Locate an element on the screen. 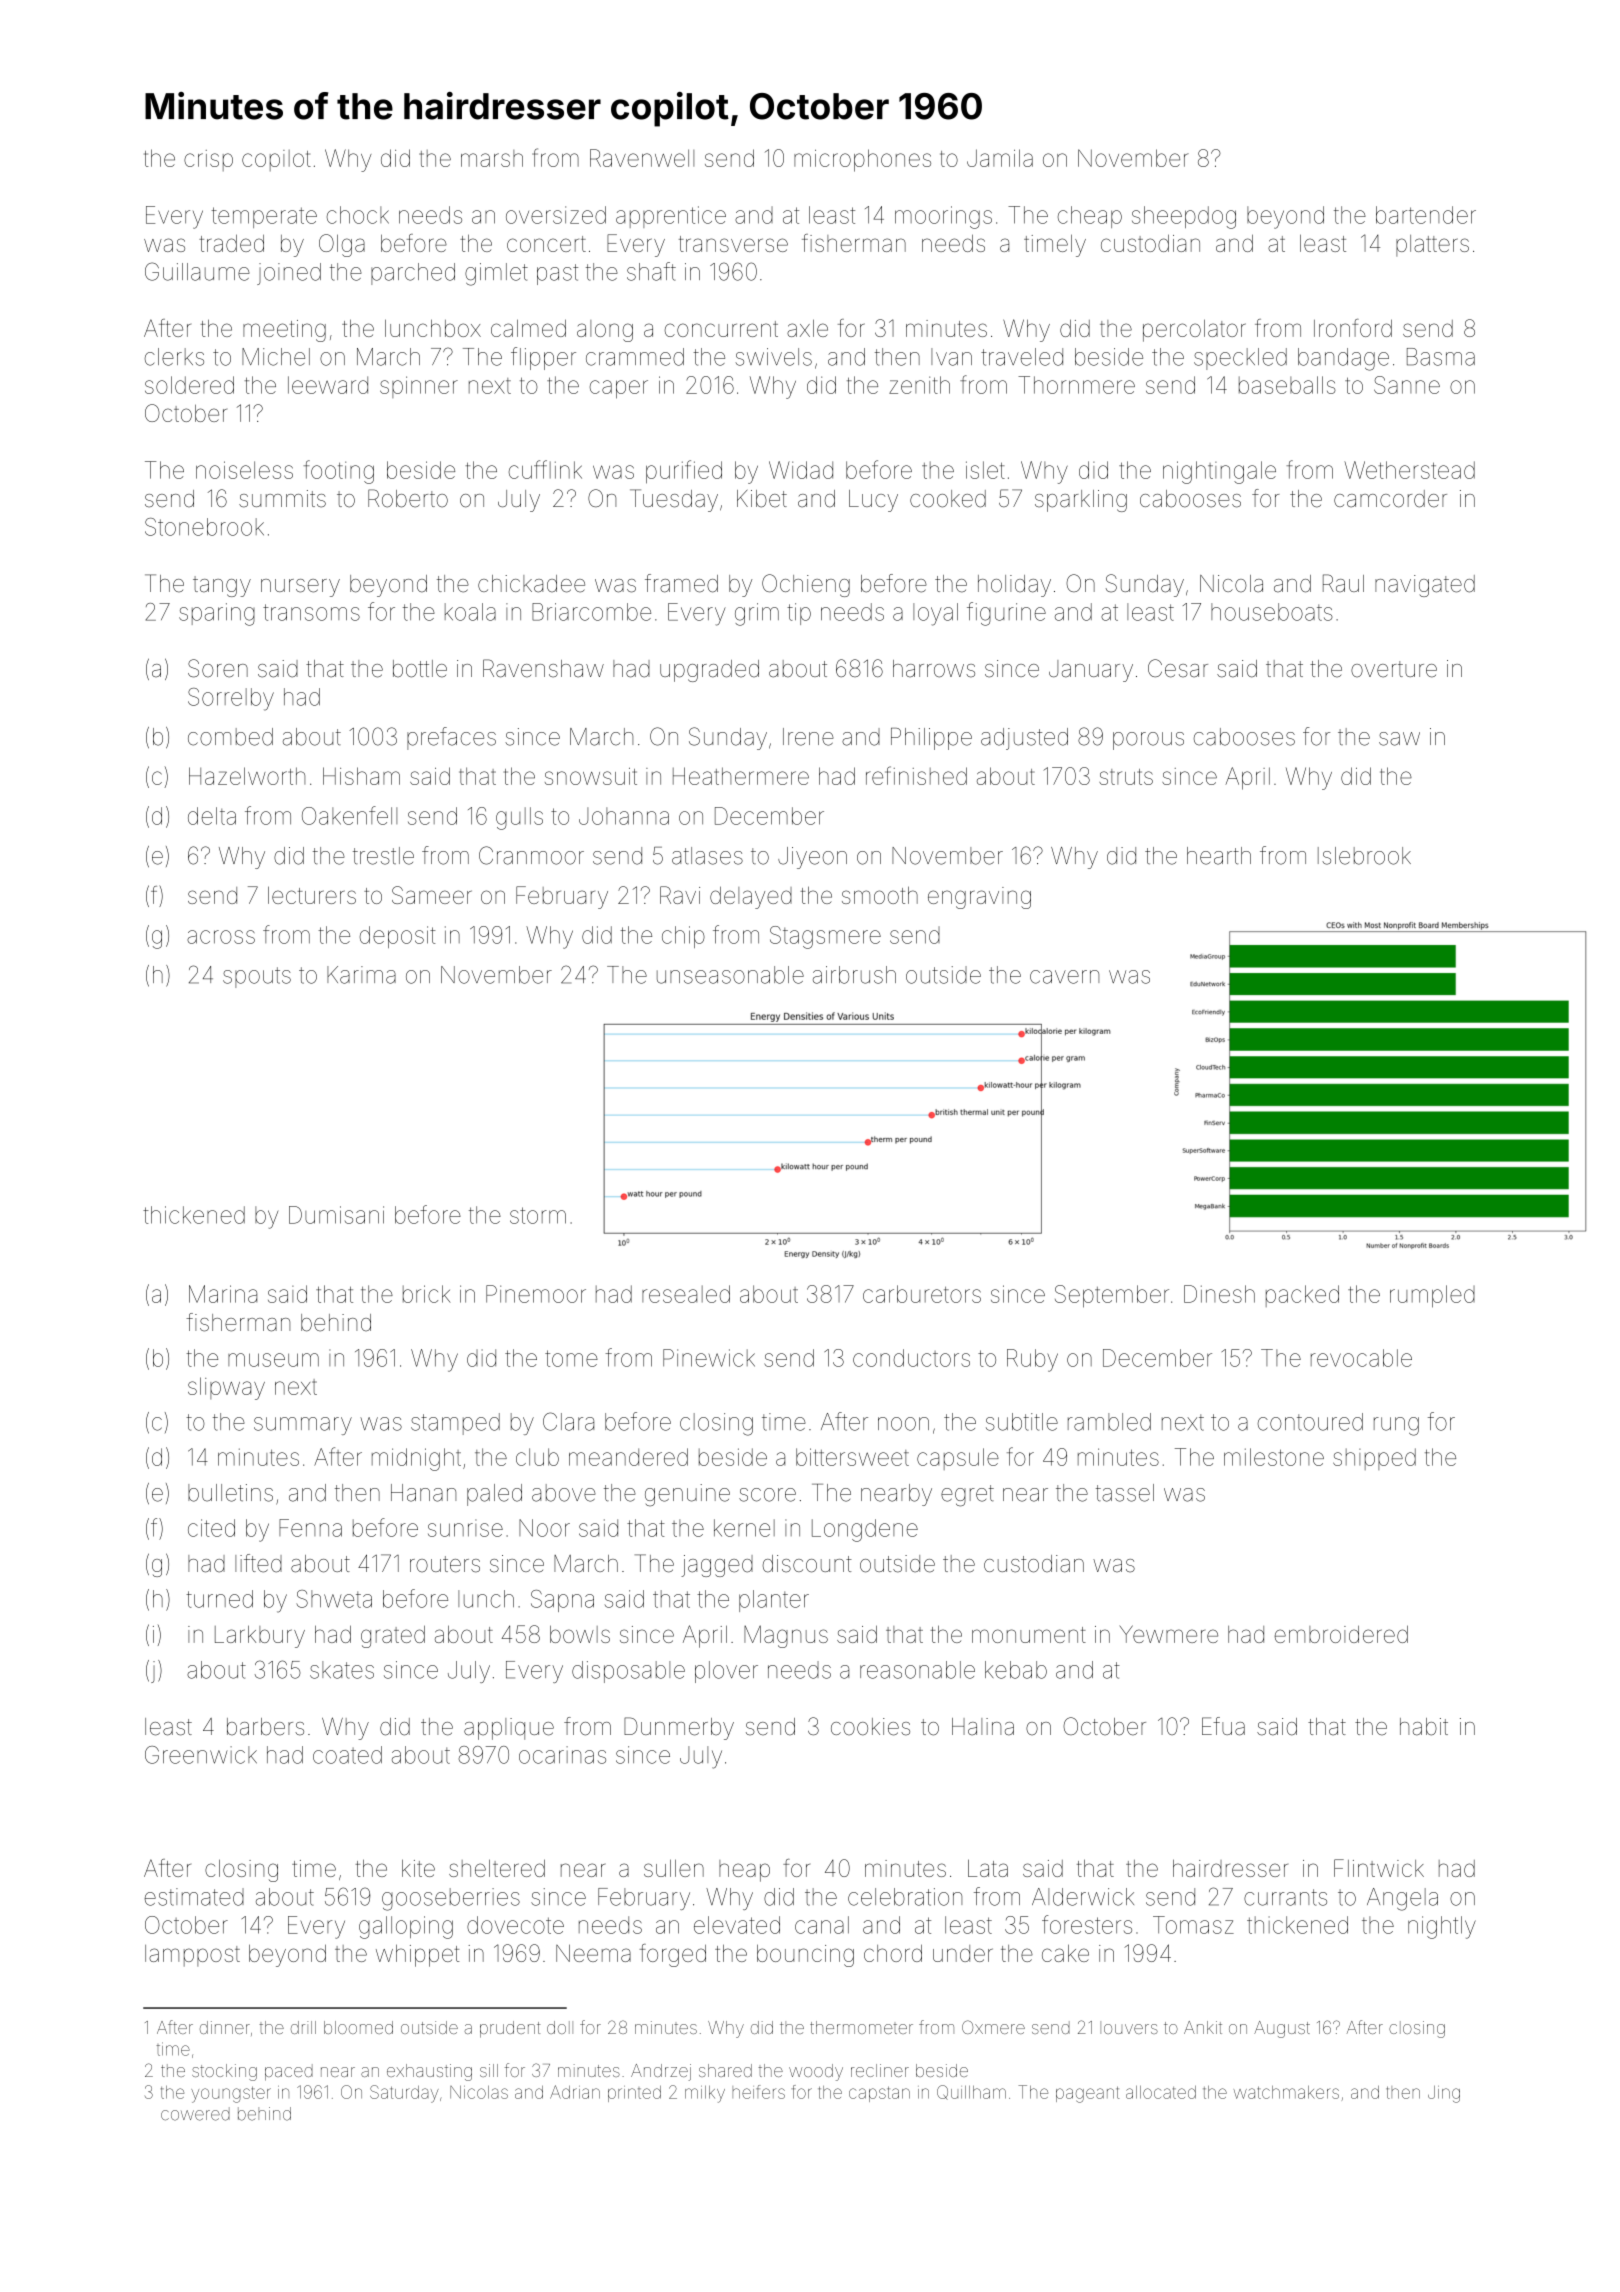 The height and width of the screenshot is (2292, 1620). tome is located at coordinates (571, 1358).
